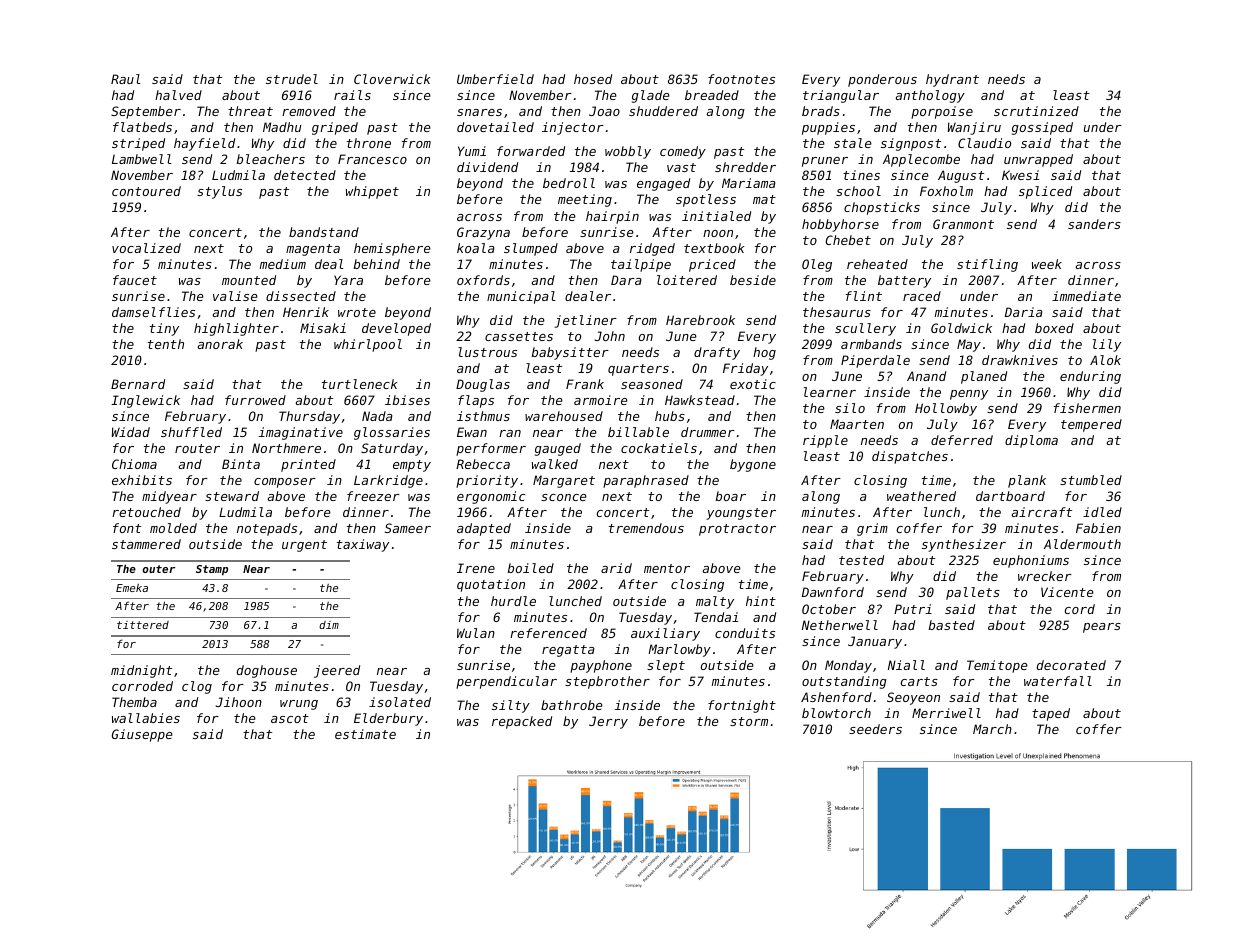 The image size is (1233, 952). I want to click on taxiway, so click(363, 545).
